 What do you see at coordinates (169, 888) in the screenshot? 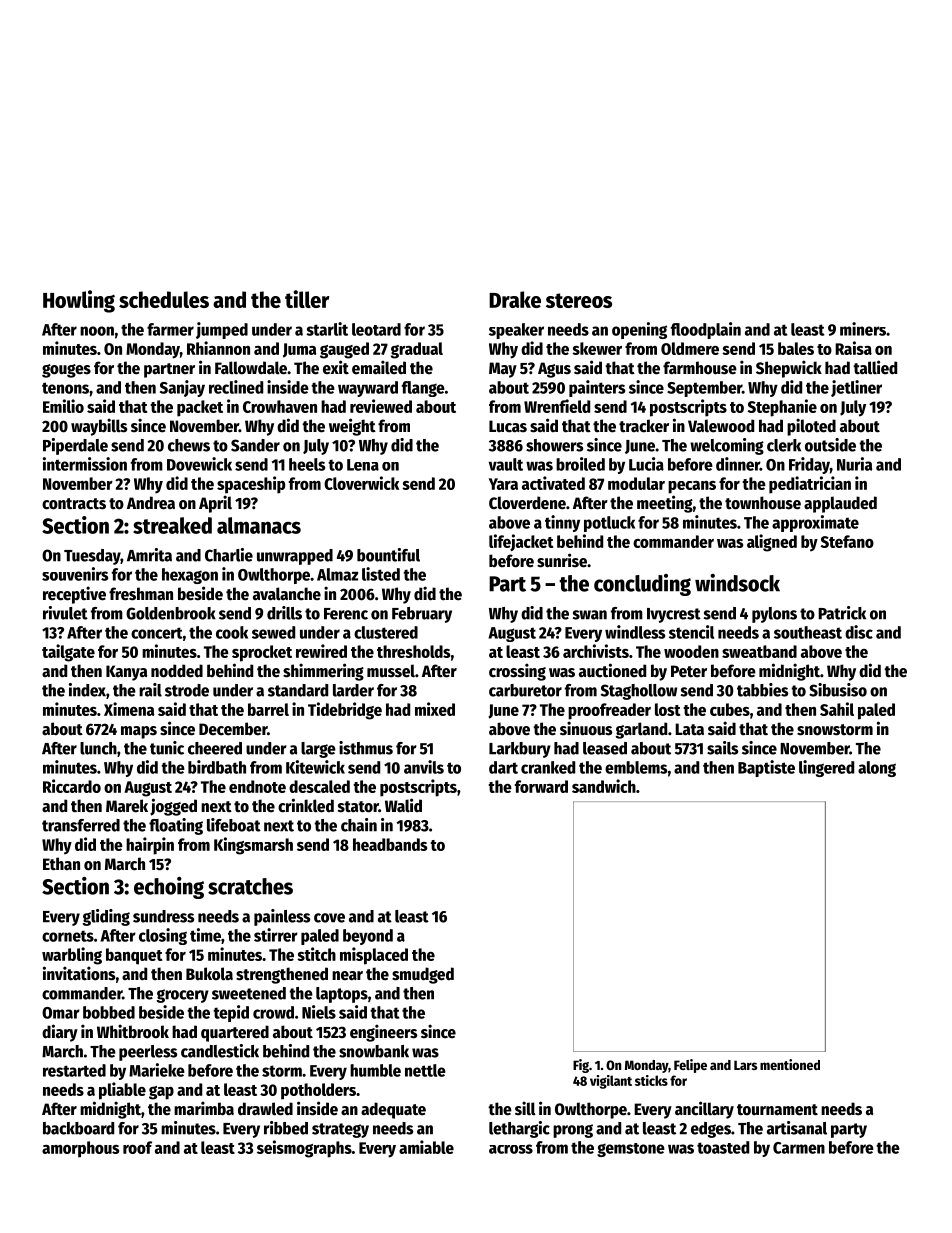
I see `echoing` at bounding box center [169, 888].
